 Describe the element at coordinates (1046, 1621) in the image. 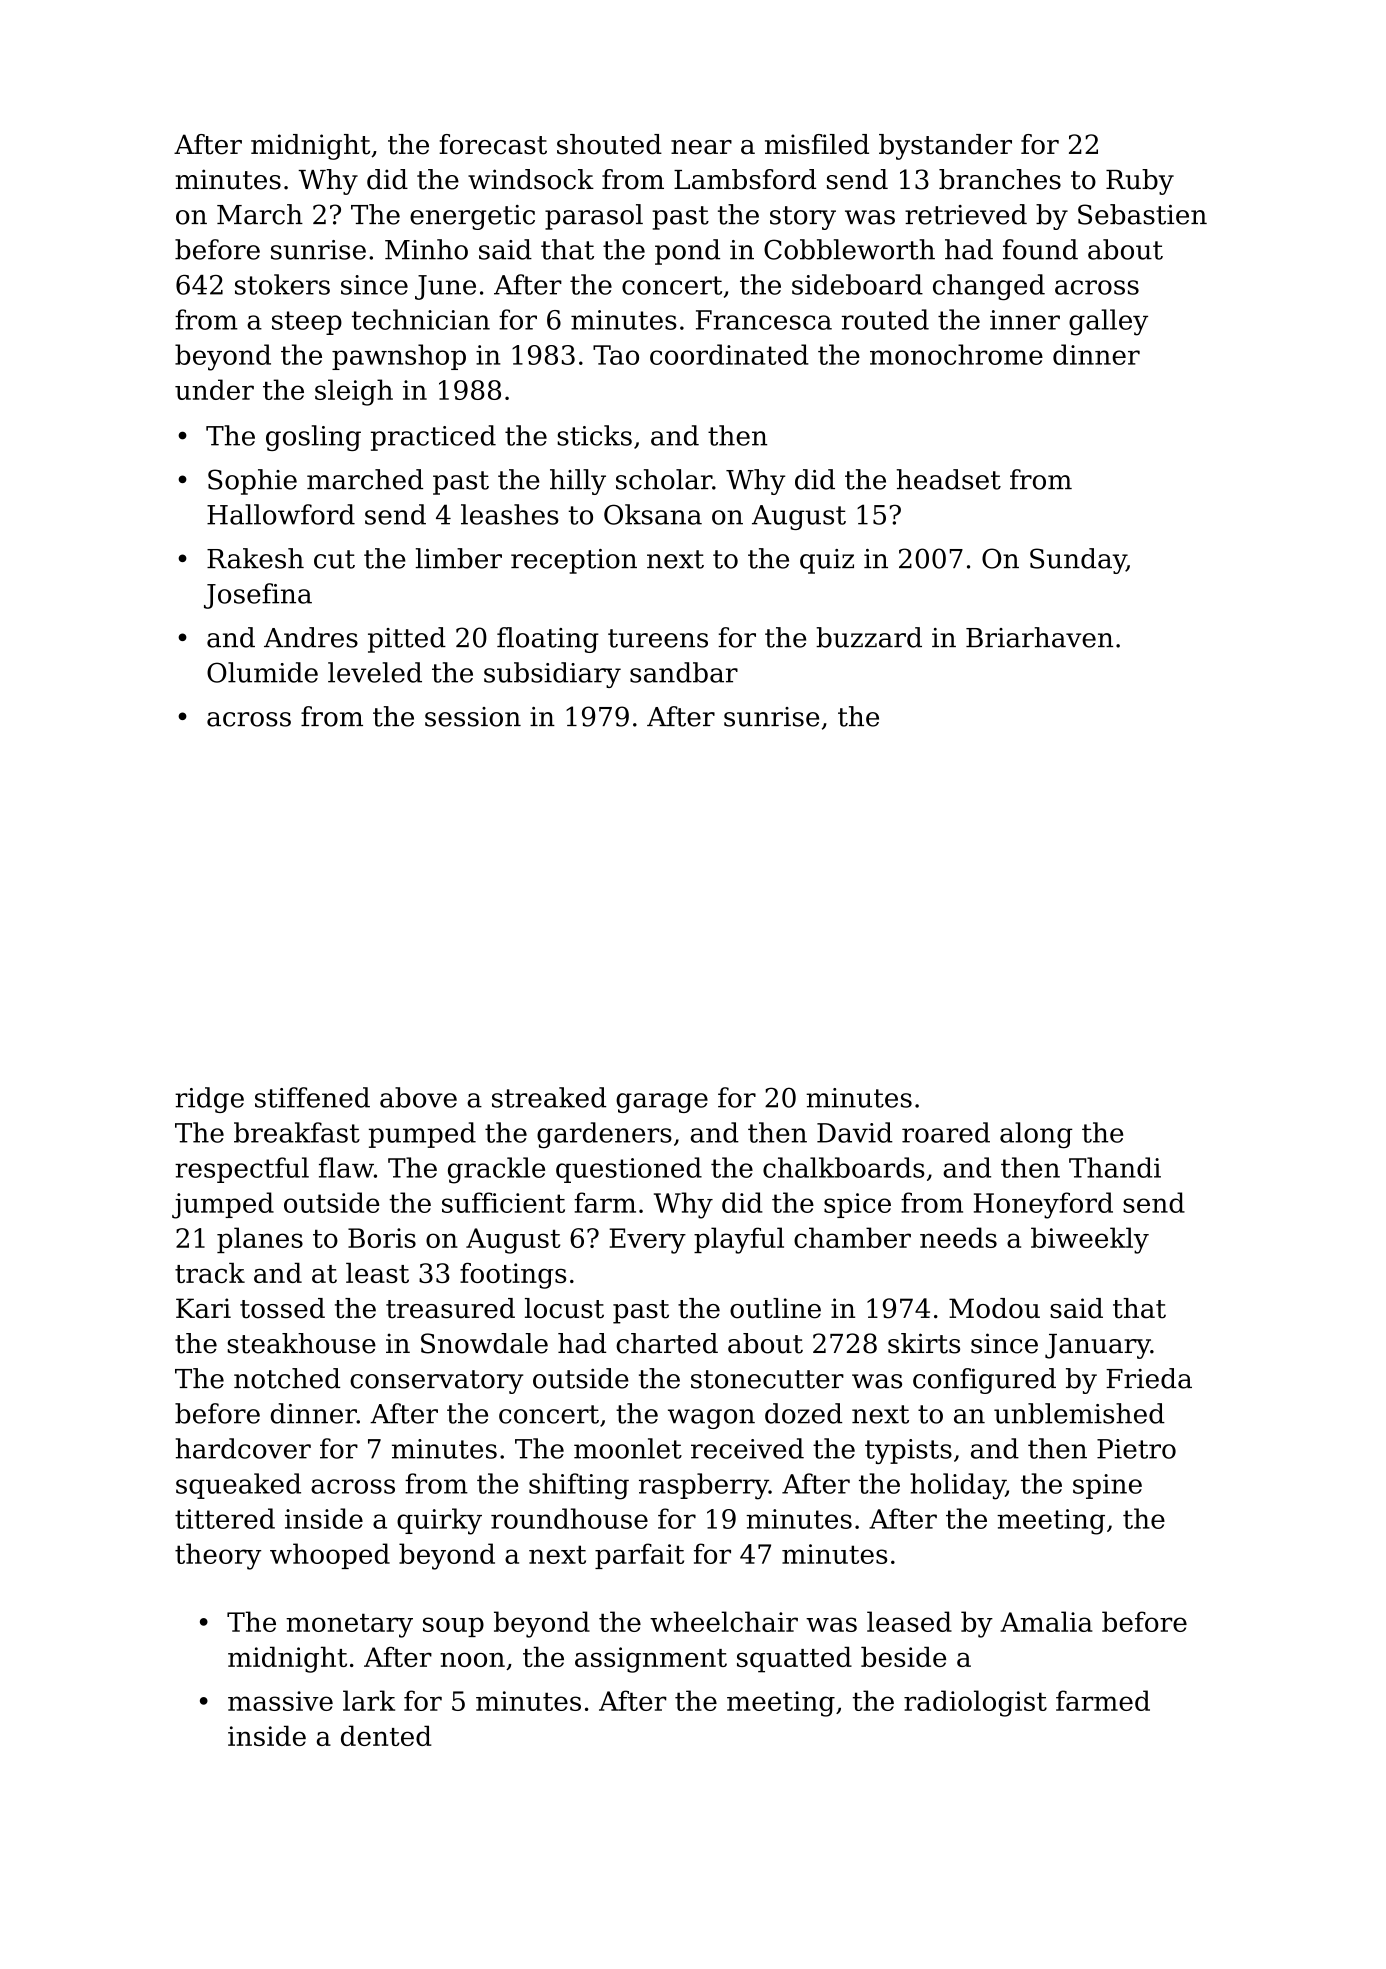

I see `Amalia` at that location.
